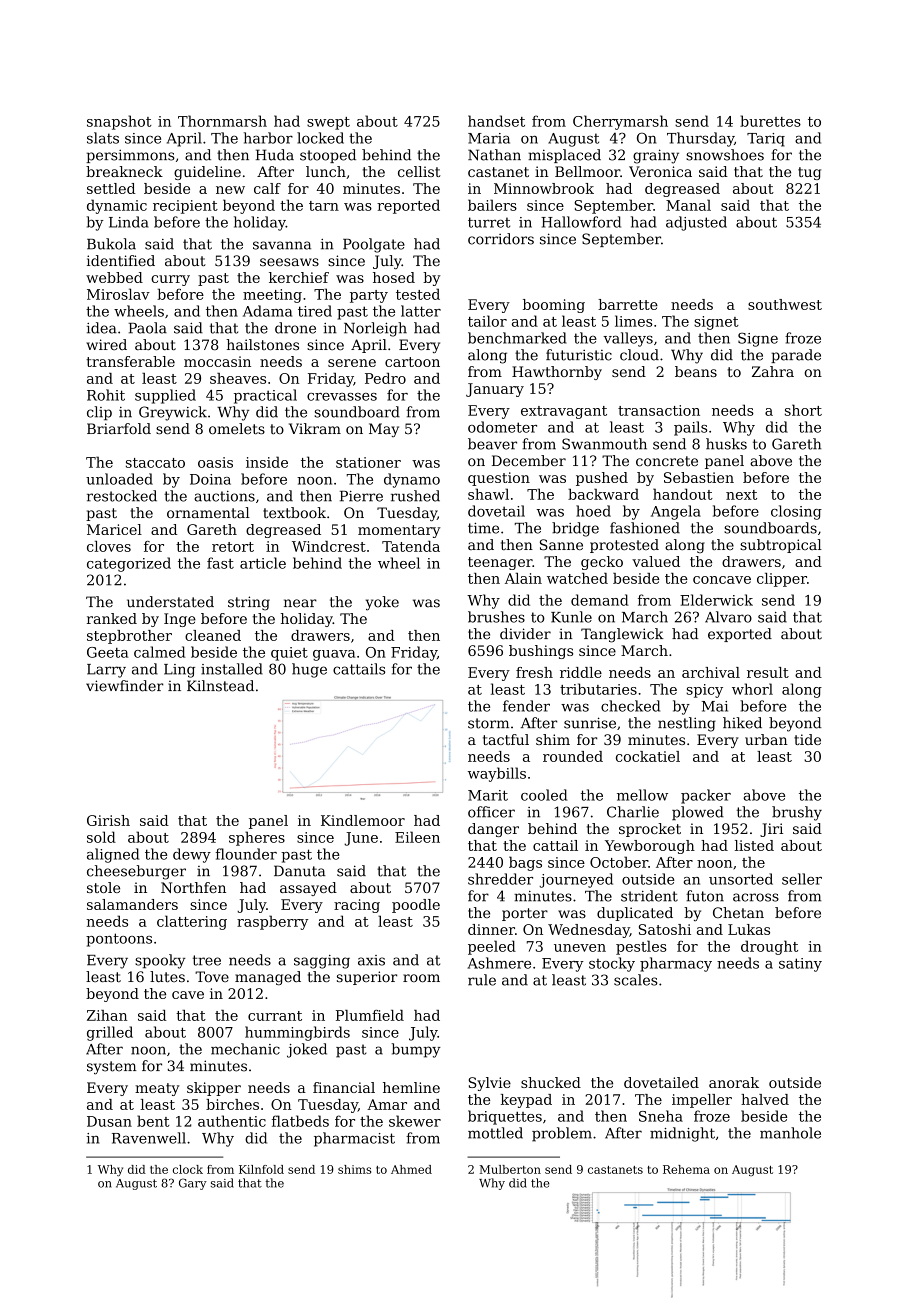 Image resolution: width=908 pixels, height=1316 pixels. I want to click on curry, so click(170, 280).
